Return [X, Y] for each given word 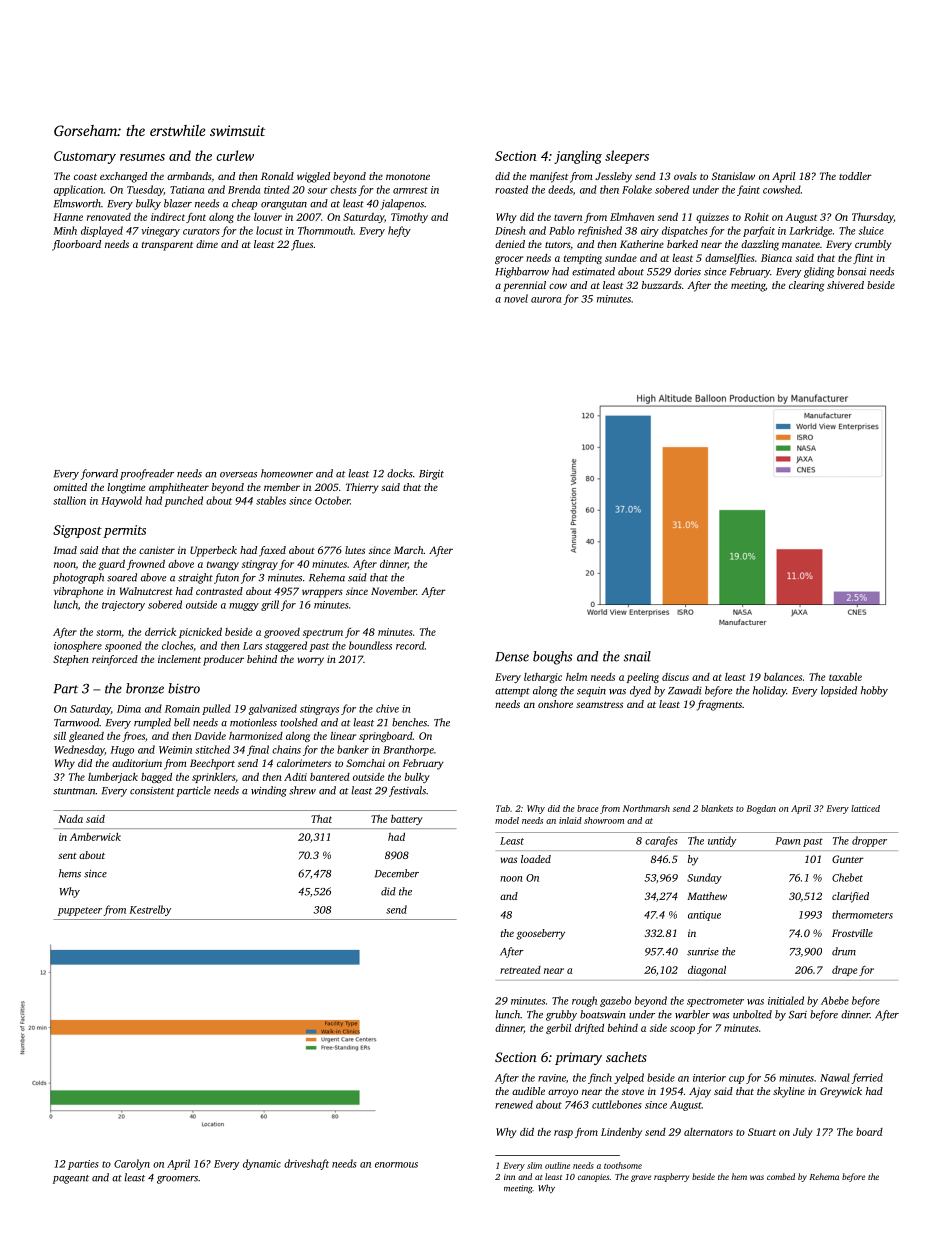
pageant [71, 1179]
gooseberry [541, 934]
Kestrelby [150, 910]
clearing [806, 286]
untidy [722, 841]
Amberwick [95, 837]
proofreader [147, 474]
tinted [277, 189]
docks [400, 473]
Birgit [431, 475]
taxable [845, 677]
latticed [865, 808]
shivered [845, 285]
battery [407, 820]
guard [111, 565]
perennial [524, 286]
